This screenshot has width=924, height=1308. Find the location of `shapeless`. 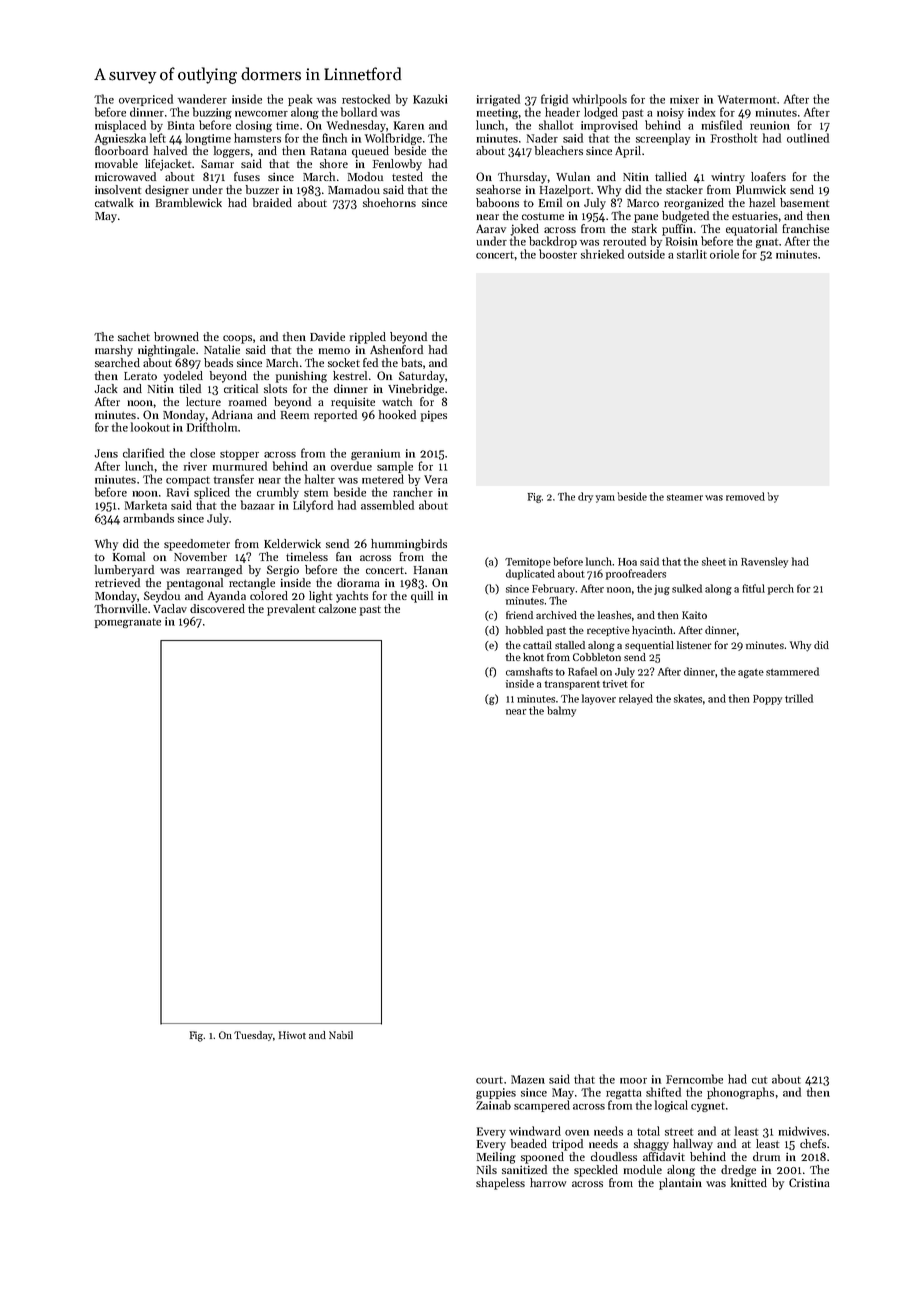

shapeless is located at coordinates (500, 1184).
